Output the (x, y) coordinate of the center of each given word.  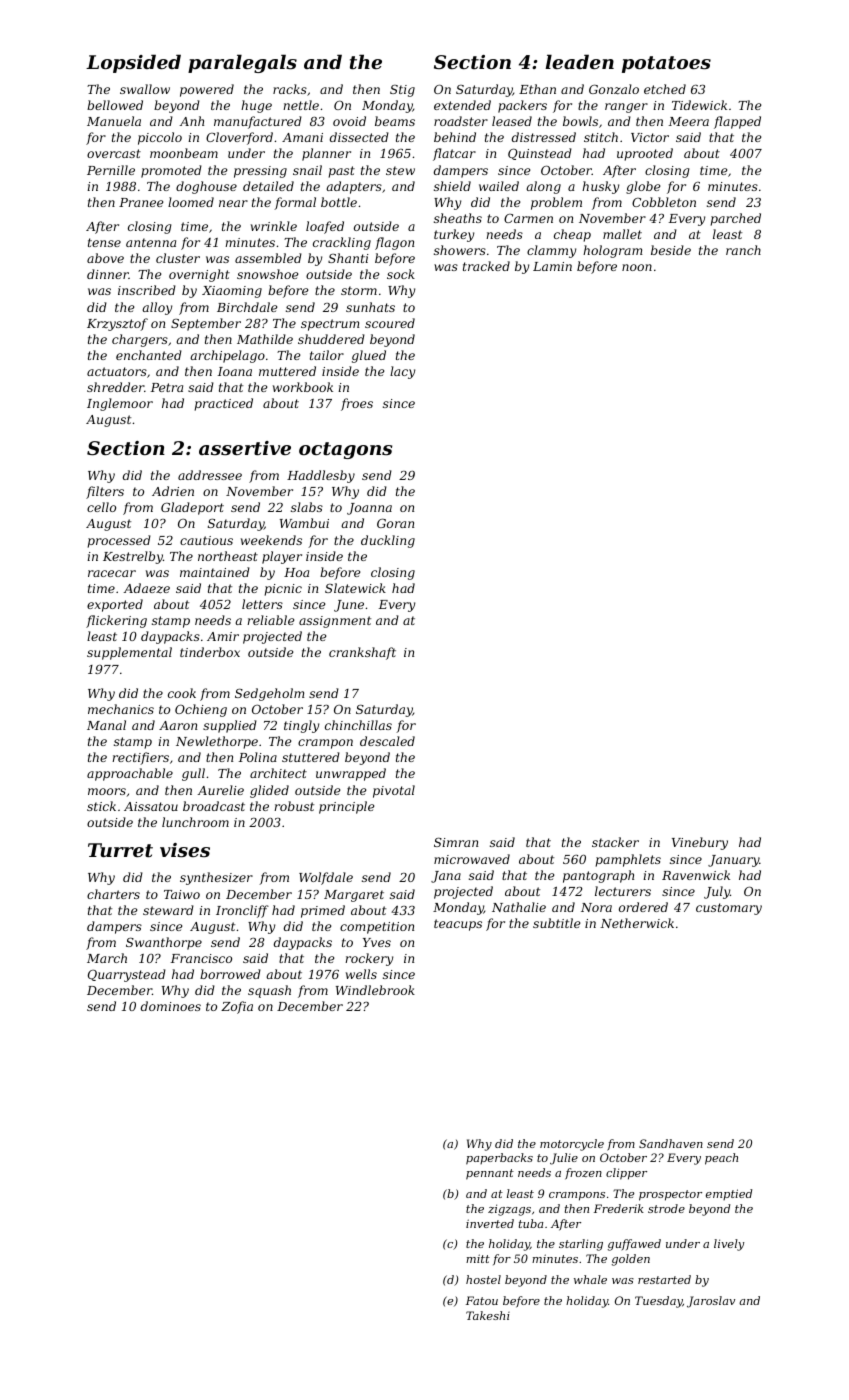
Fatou (482, 1300)
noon (637, 267)
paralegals (242, 63)
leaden (579, 61)
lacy (402, 372)
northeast (228, 556)
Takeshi (488, 1315)
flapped (737, 122)
